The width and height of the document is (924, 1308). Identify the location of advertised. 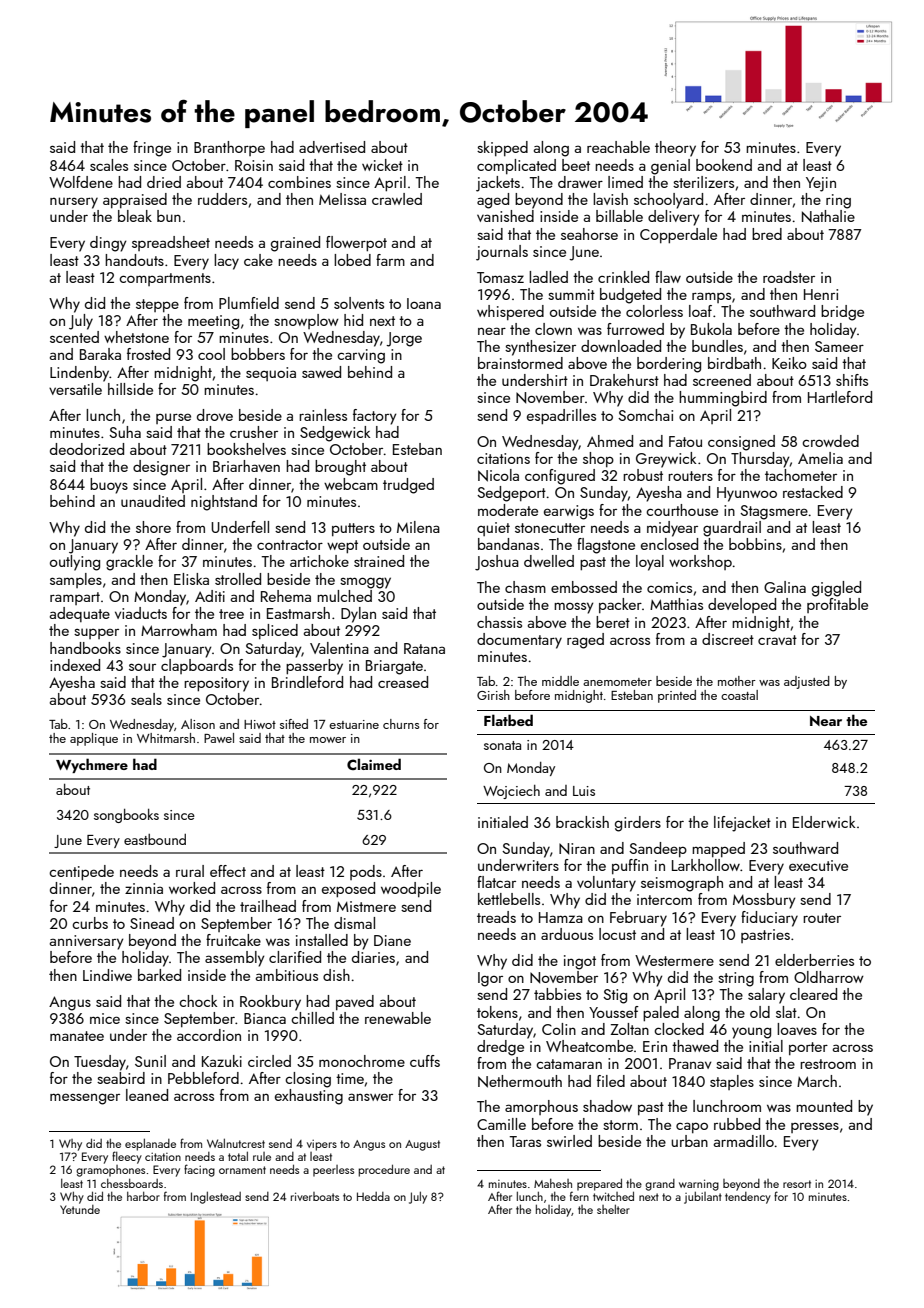
(332, 147).
